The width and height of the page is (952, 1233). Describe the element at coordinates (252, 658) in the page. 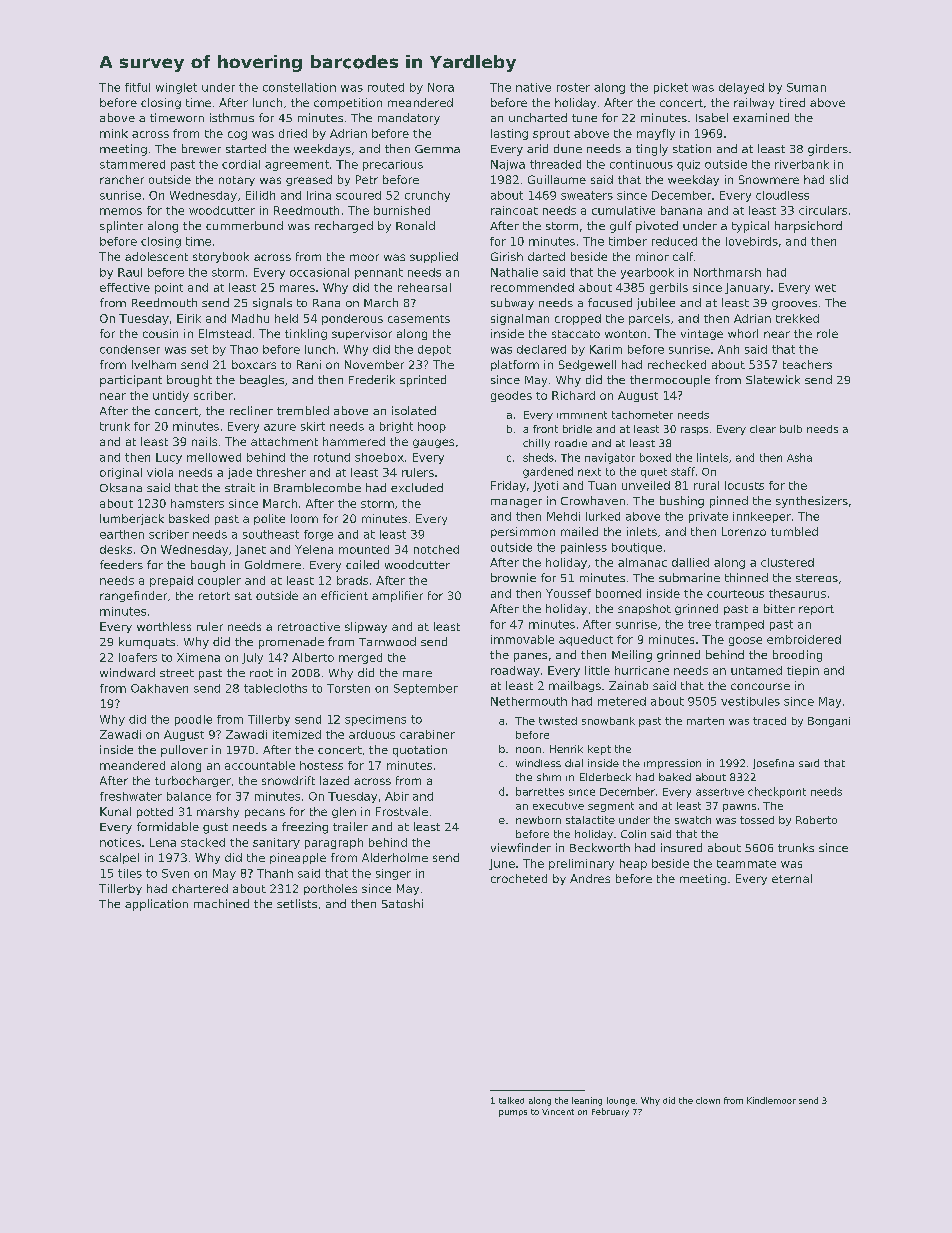

I see `July` at that location.
